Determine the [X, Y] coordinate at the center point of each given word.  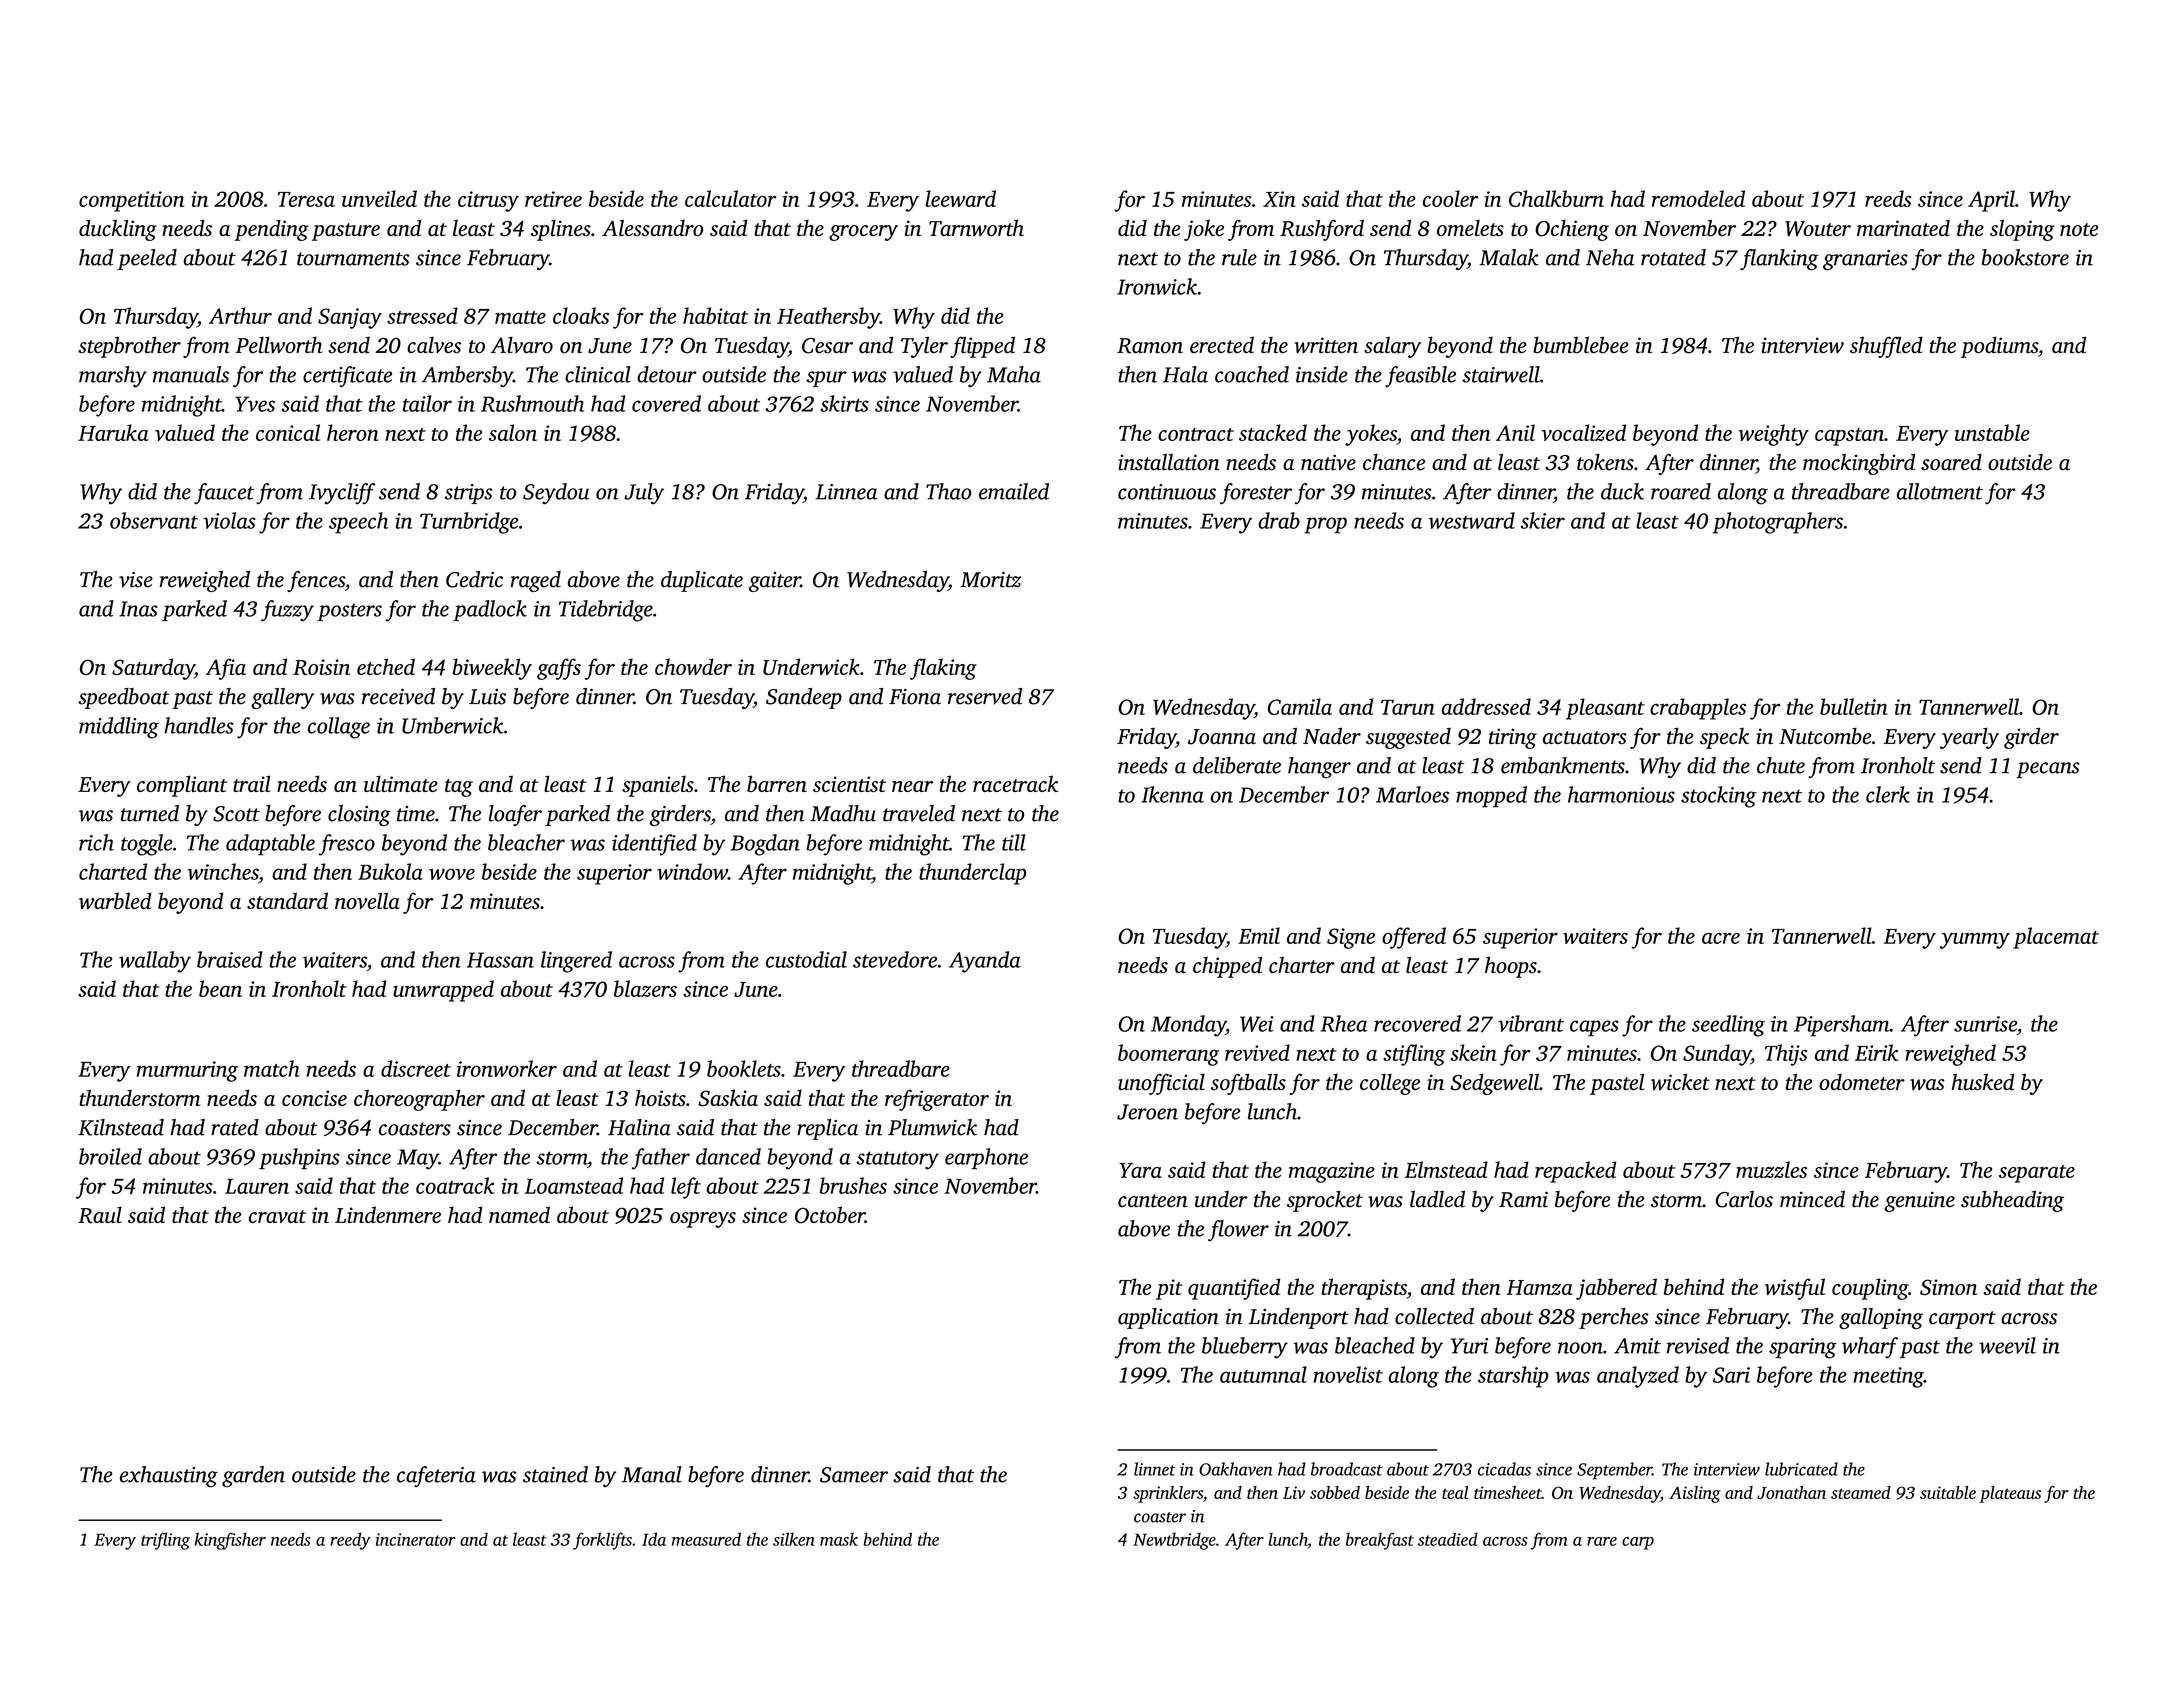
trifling [165, 1541]
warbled [115, 900]
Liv [1294, 1492]
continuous [1167, 492]
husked [1983, 1082]
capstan [1849, 437]
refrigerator [937, 1100]
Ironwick [1157, 286]
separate [2037, 1174]
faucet [224, 493]
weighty [1774, 435]
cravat [277, 1216]
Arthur [240, 315]
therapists [1364, 1289]
